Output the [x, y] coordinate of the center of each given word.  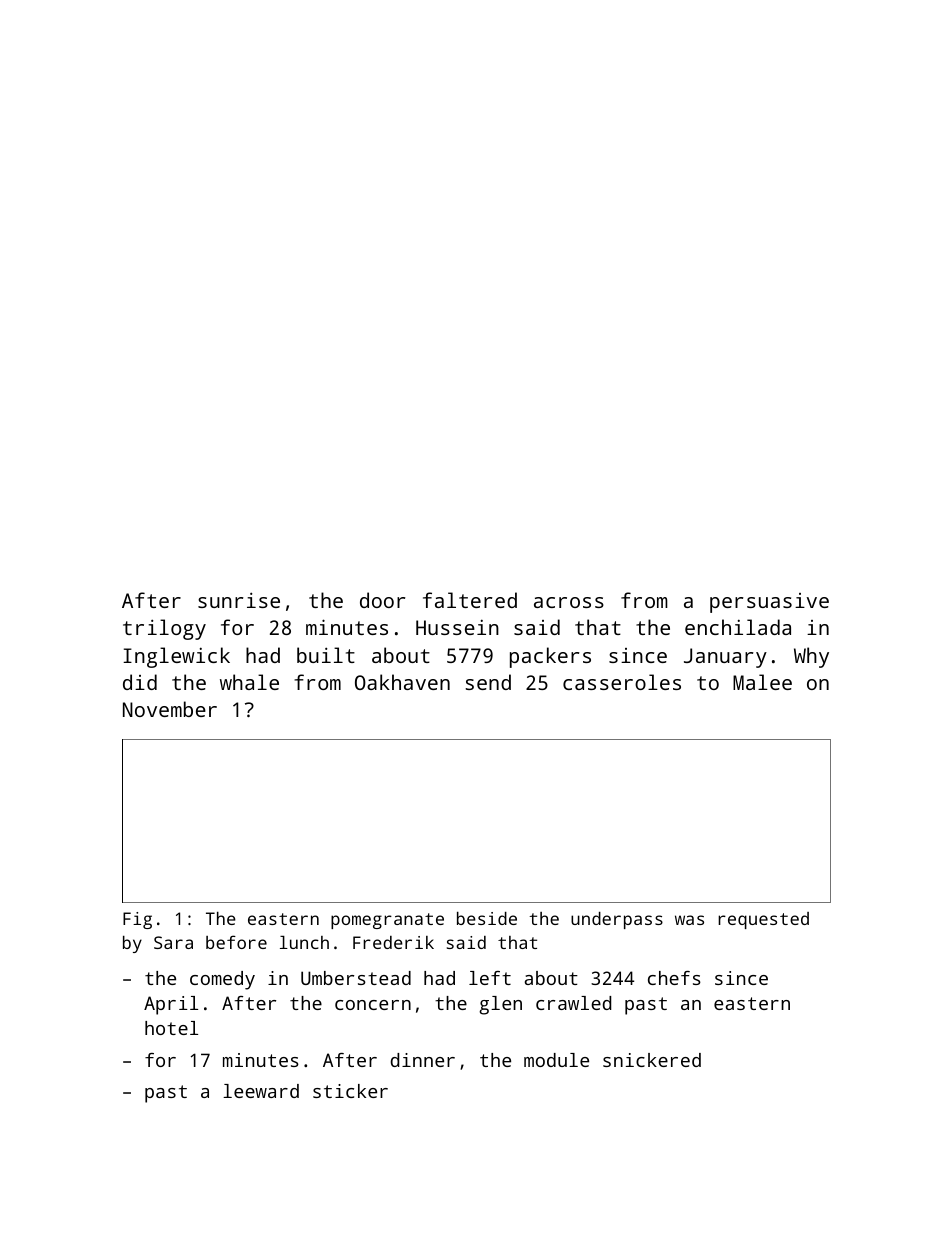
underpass [617, 920]
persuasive [769, 603]
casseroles [622, 682]
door [382, 600]
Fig [137, 920]
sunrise [239, 600]
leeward [261, 1091]
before [236, 942]
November [170, 709]
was [689, 920]
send [488, 682]
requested [763, 920]
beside [487, 918]
